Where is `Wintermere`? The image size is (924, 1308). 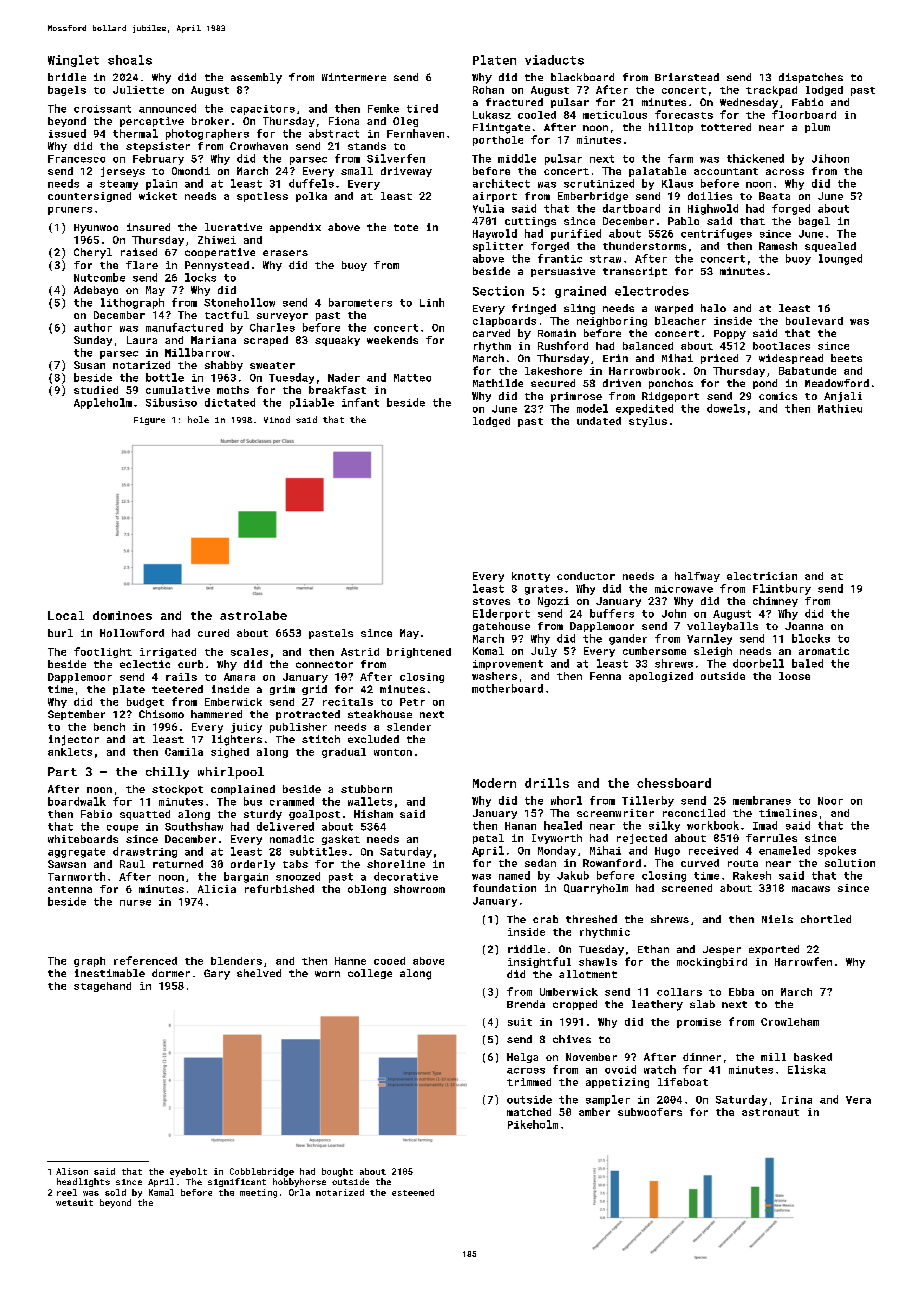
Wintermere is located at coordinates (354, 77).
